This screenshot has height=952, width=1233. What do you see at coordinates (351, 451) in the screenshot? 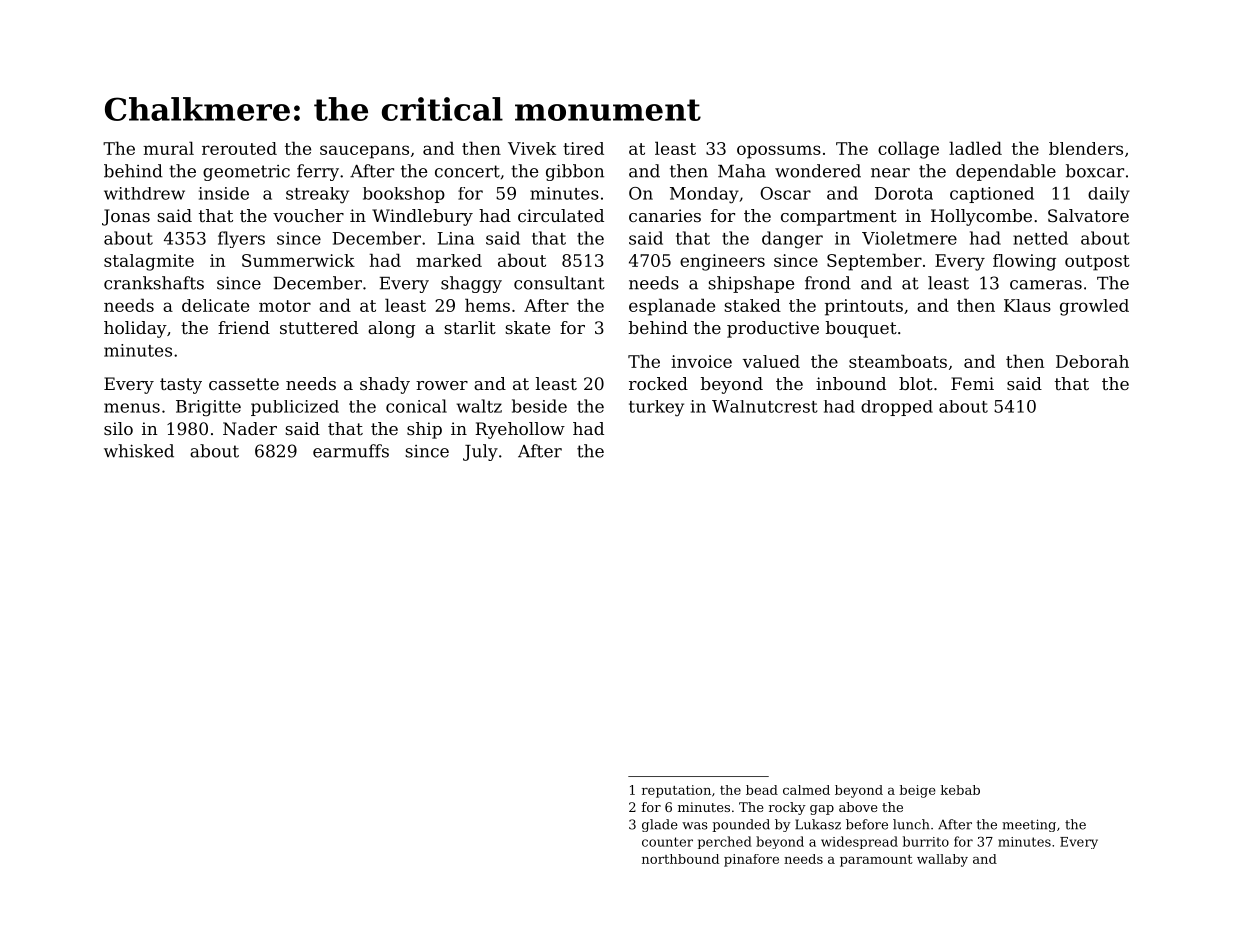
I see `earmuffs` at bounding box center [351, 451].
